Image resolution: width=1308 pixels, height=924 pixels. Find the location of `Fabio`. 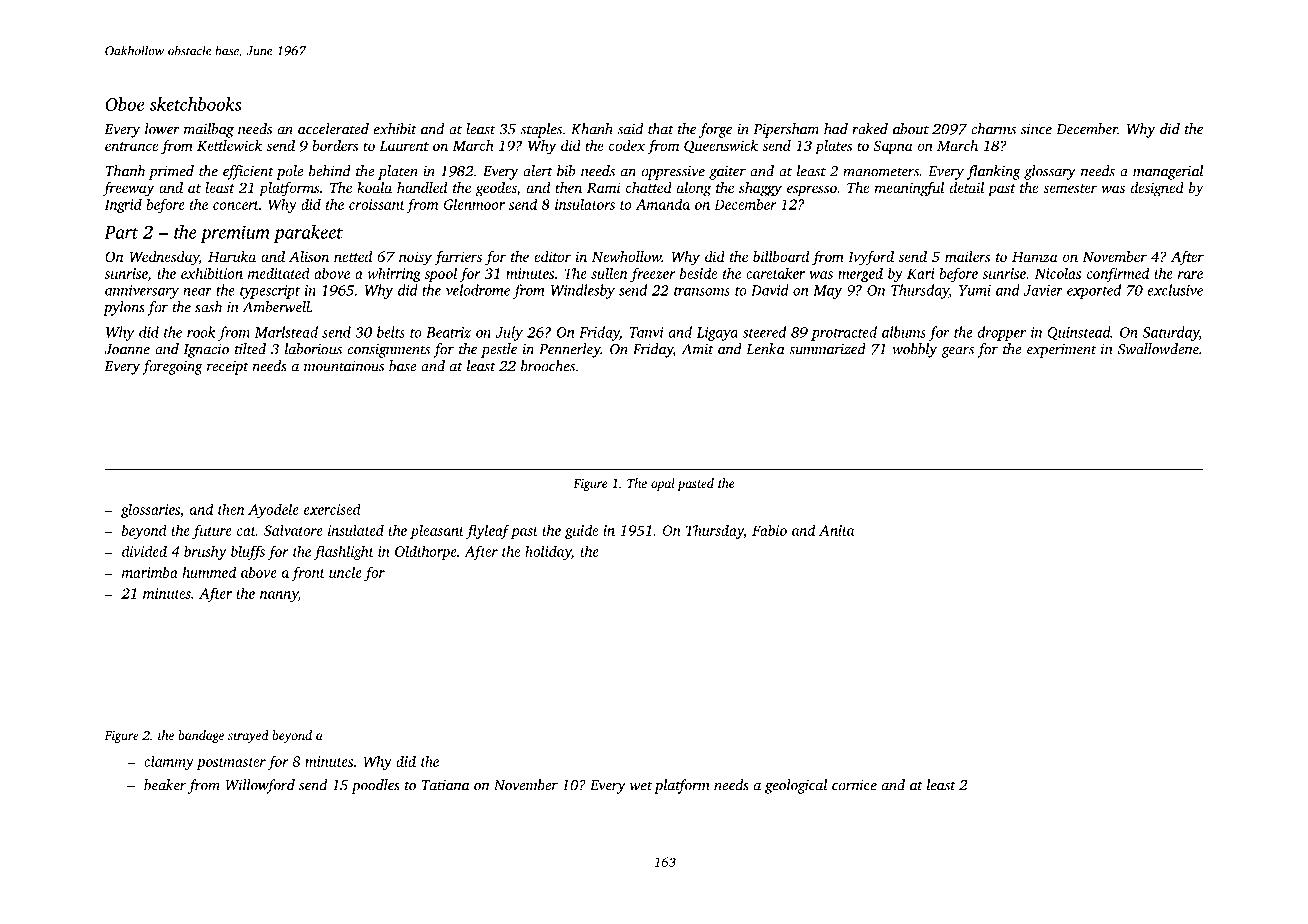

Fabio is located at coordinates (769, 530).
